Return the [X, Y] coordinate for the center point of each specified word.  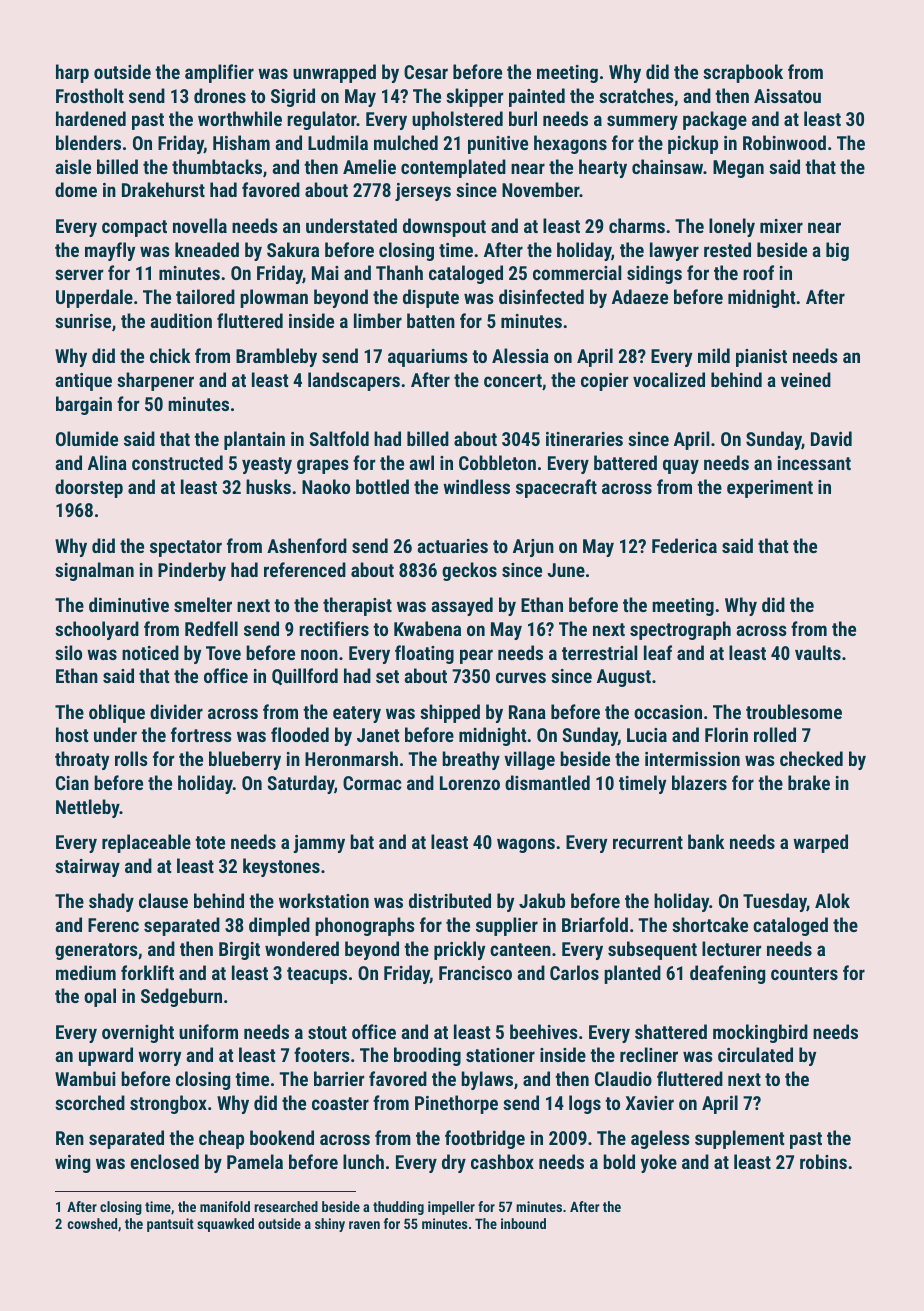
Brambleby [276, 357]
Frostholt [90, 95]
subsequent [652, 950]
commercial [577, 272]
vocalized [669, 379]
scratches [636, 95]
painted [537, 97]
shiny [330, 1225]
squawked [225, 1225]
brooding [427, 1056]
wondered [302, 948]
